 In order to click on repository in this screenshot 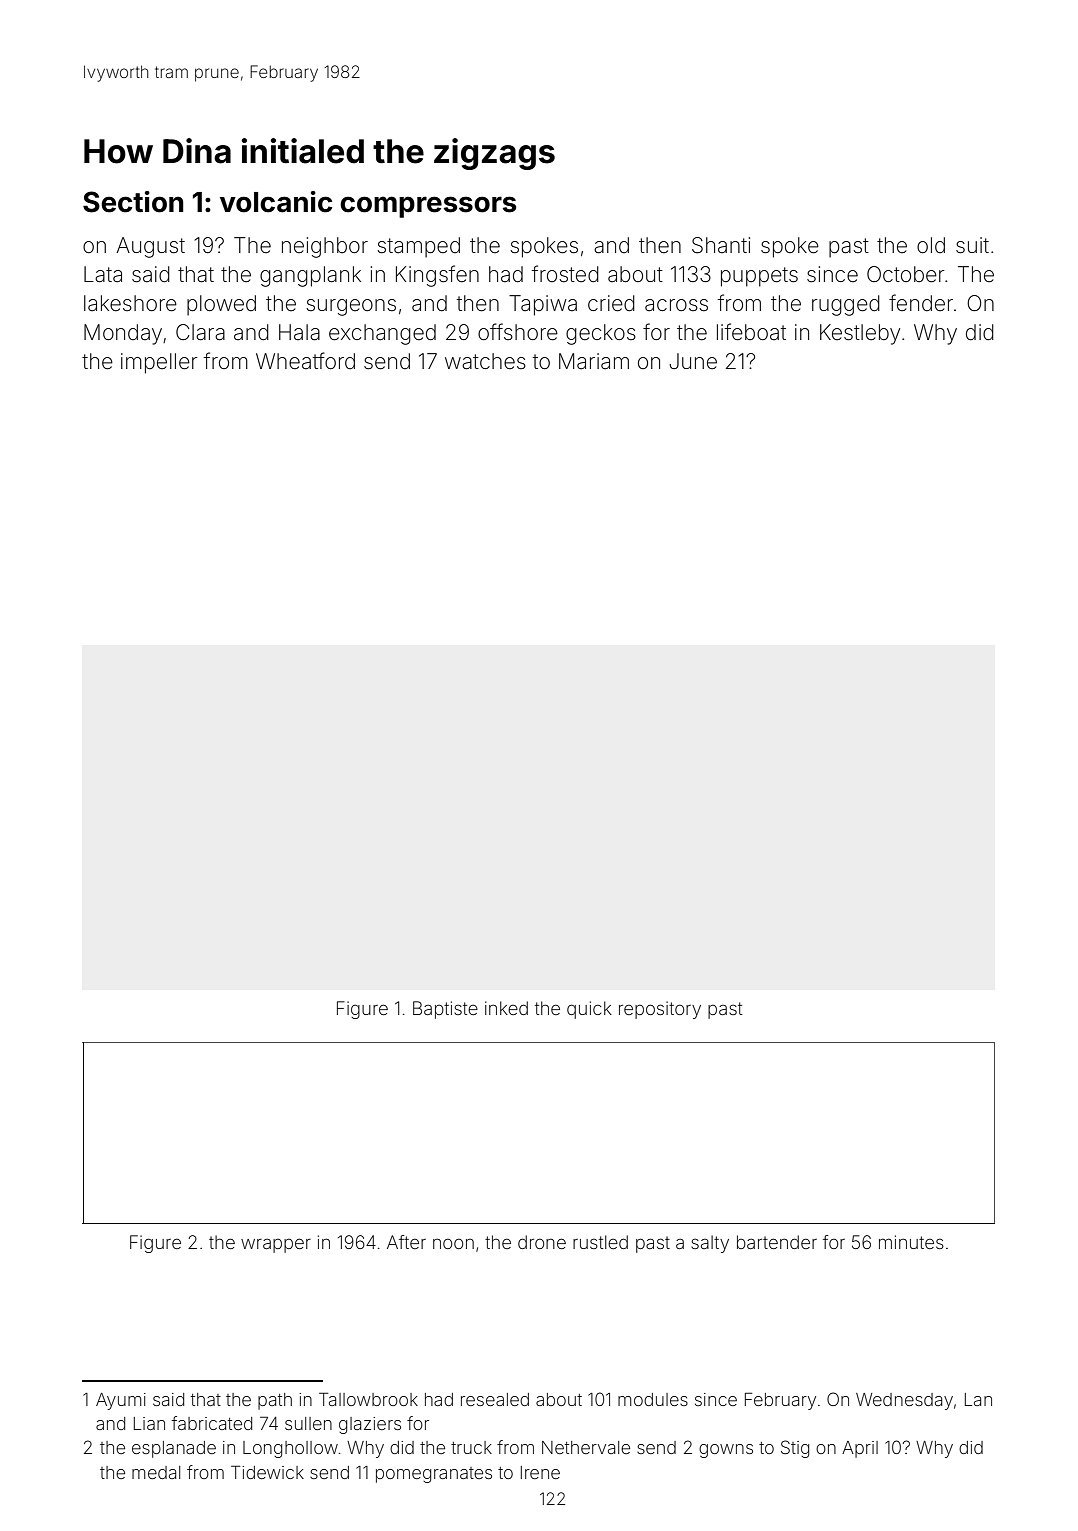, I will do `click(660, 1010)`.
